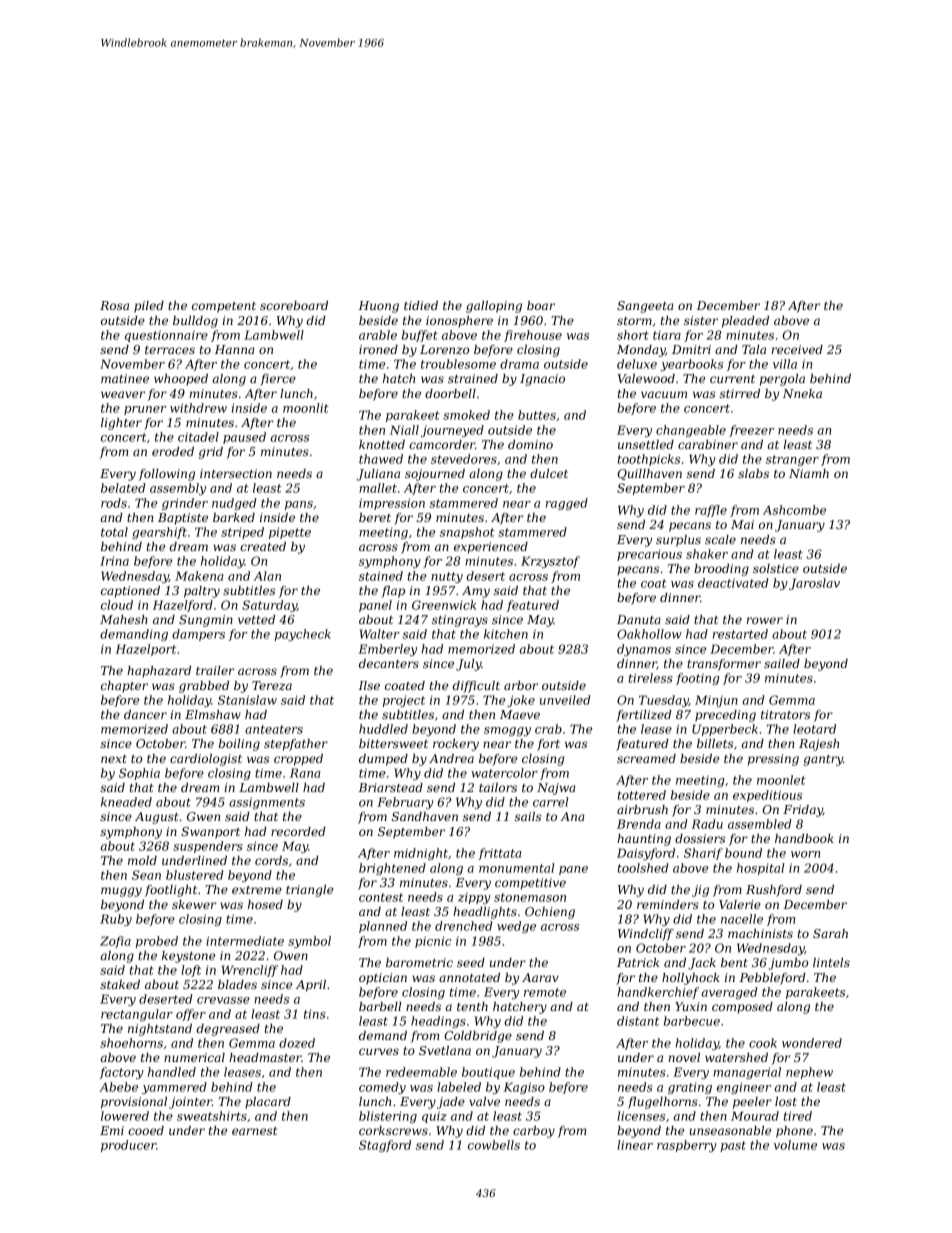 This screenshot has height=1233, width=952. I want to click on Rosa, so click(114, 305).
